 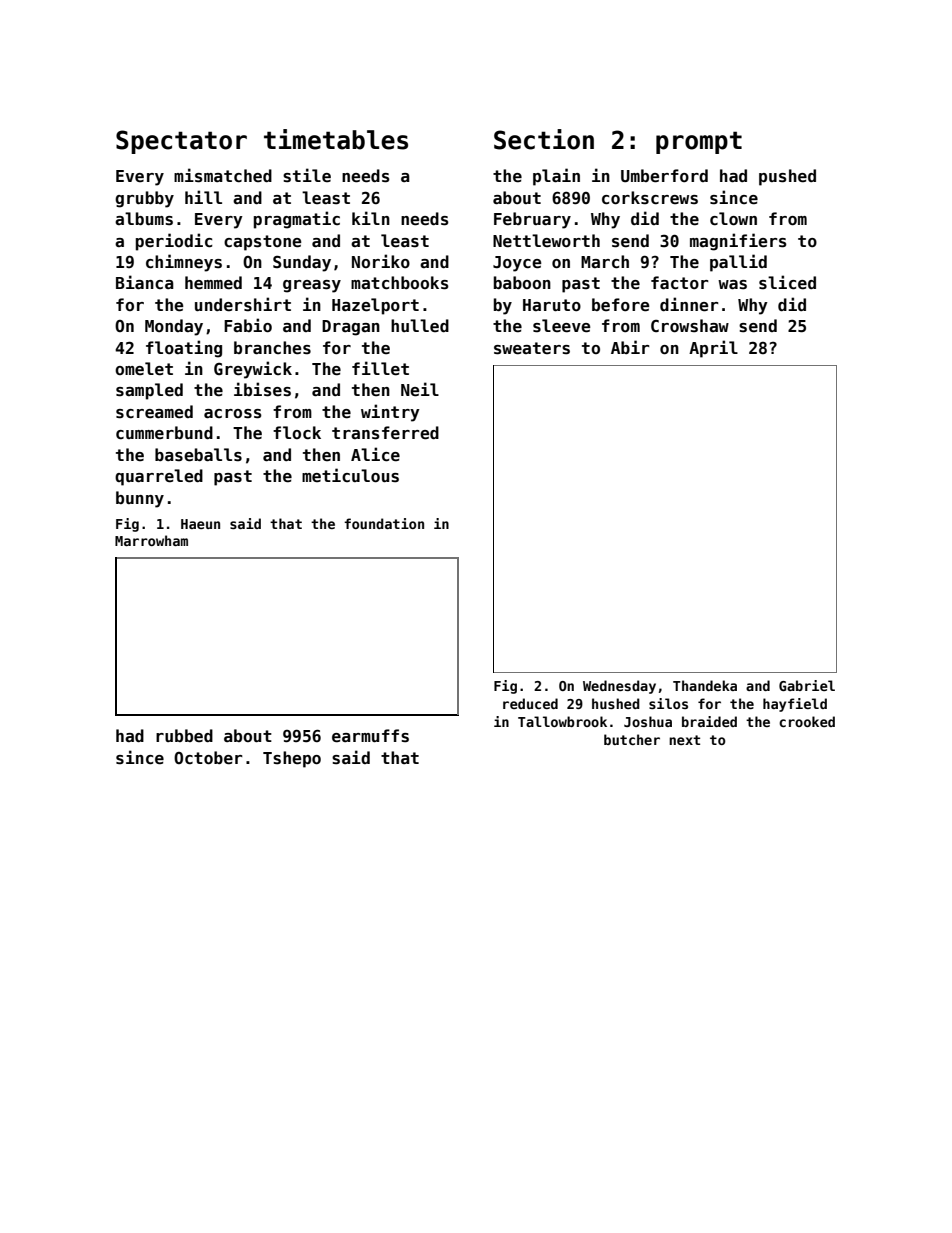 What do you see at coordinates (385, 433) in the screenshot?
I see `transferred` at bounding box center [385, 433].
